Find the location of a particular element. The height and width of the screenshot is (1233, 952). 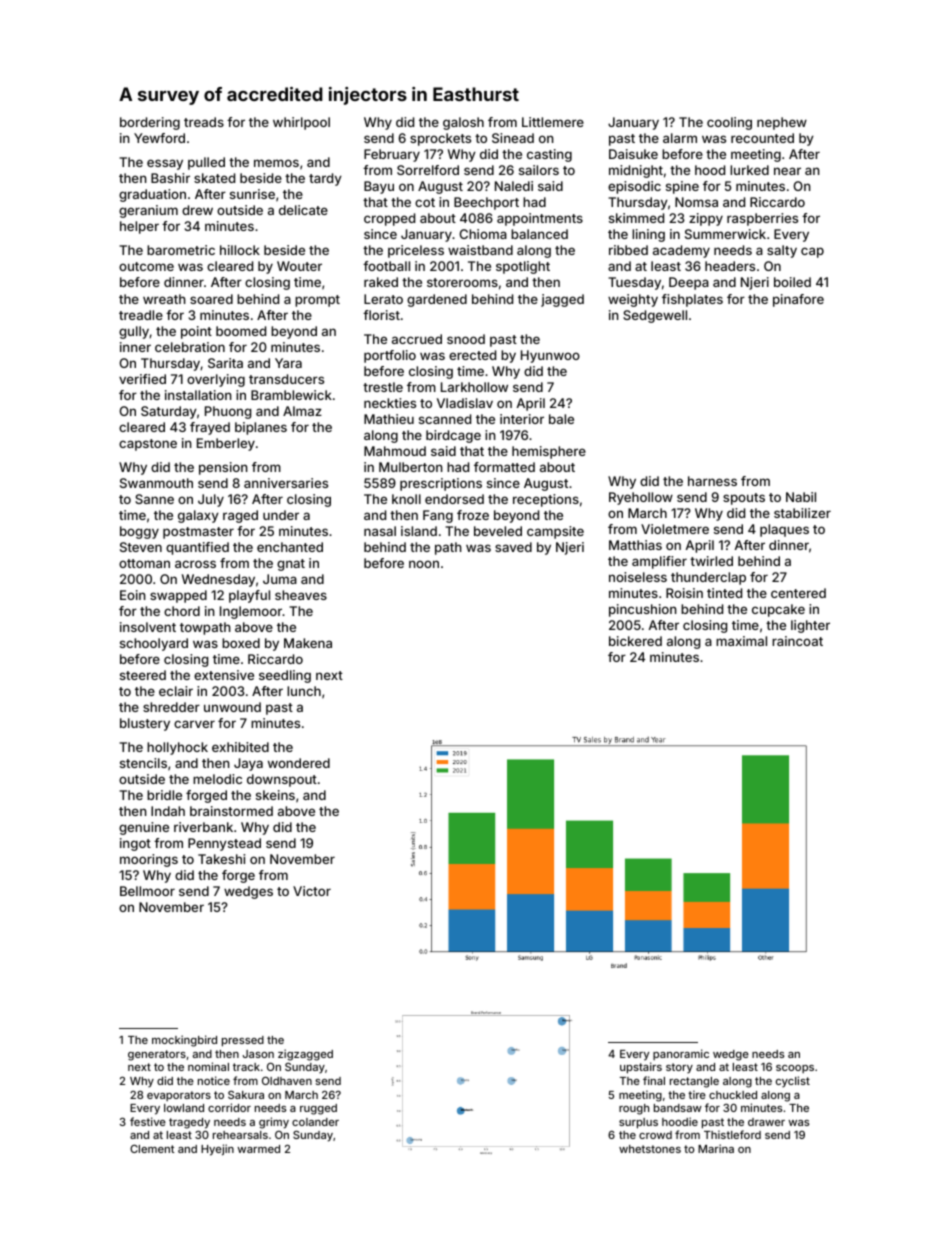

bale is located at coordinates (561, 419).
